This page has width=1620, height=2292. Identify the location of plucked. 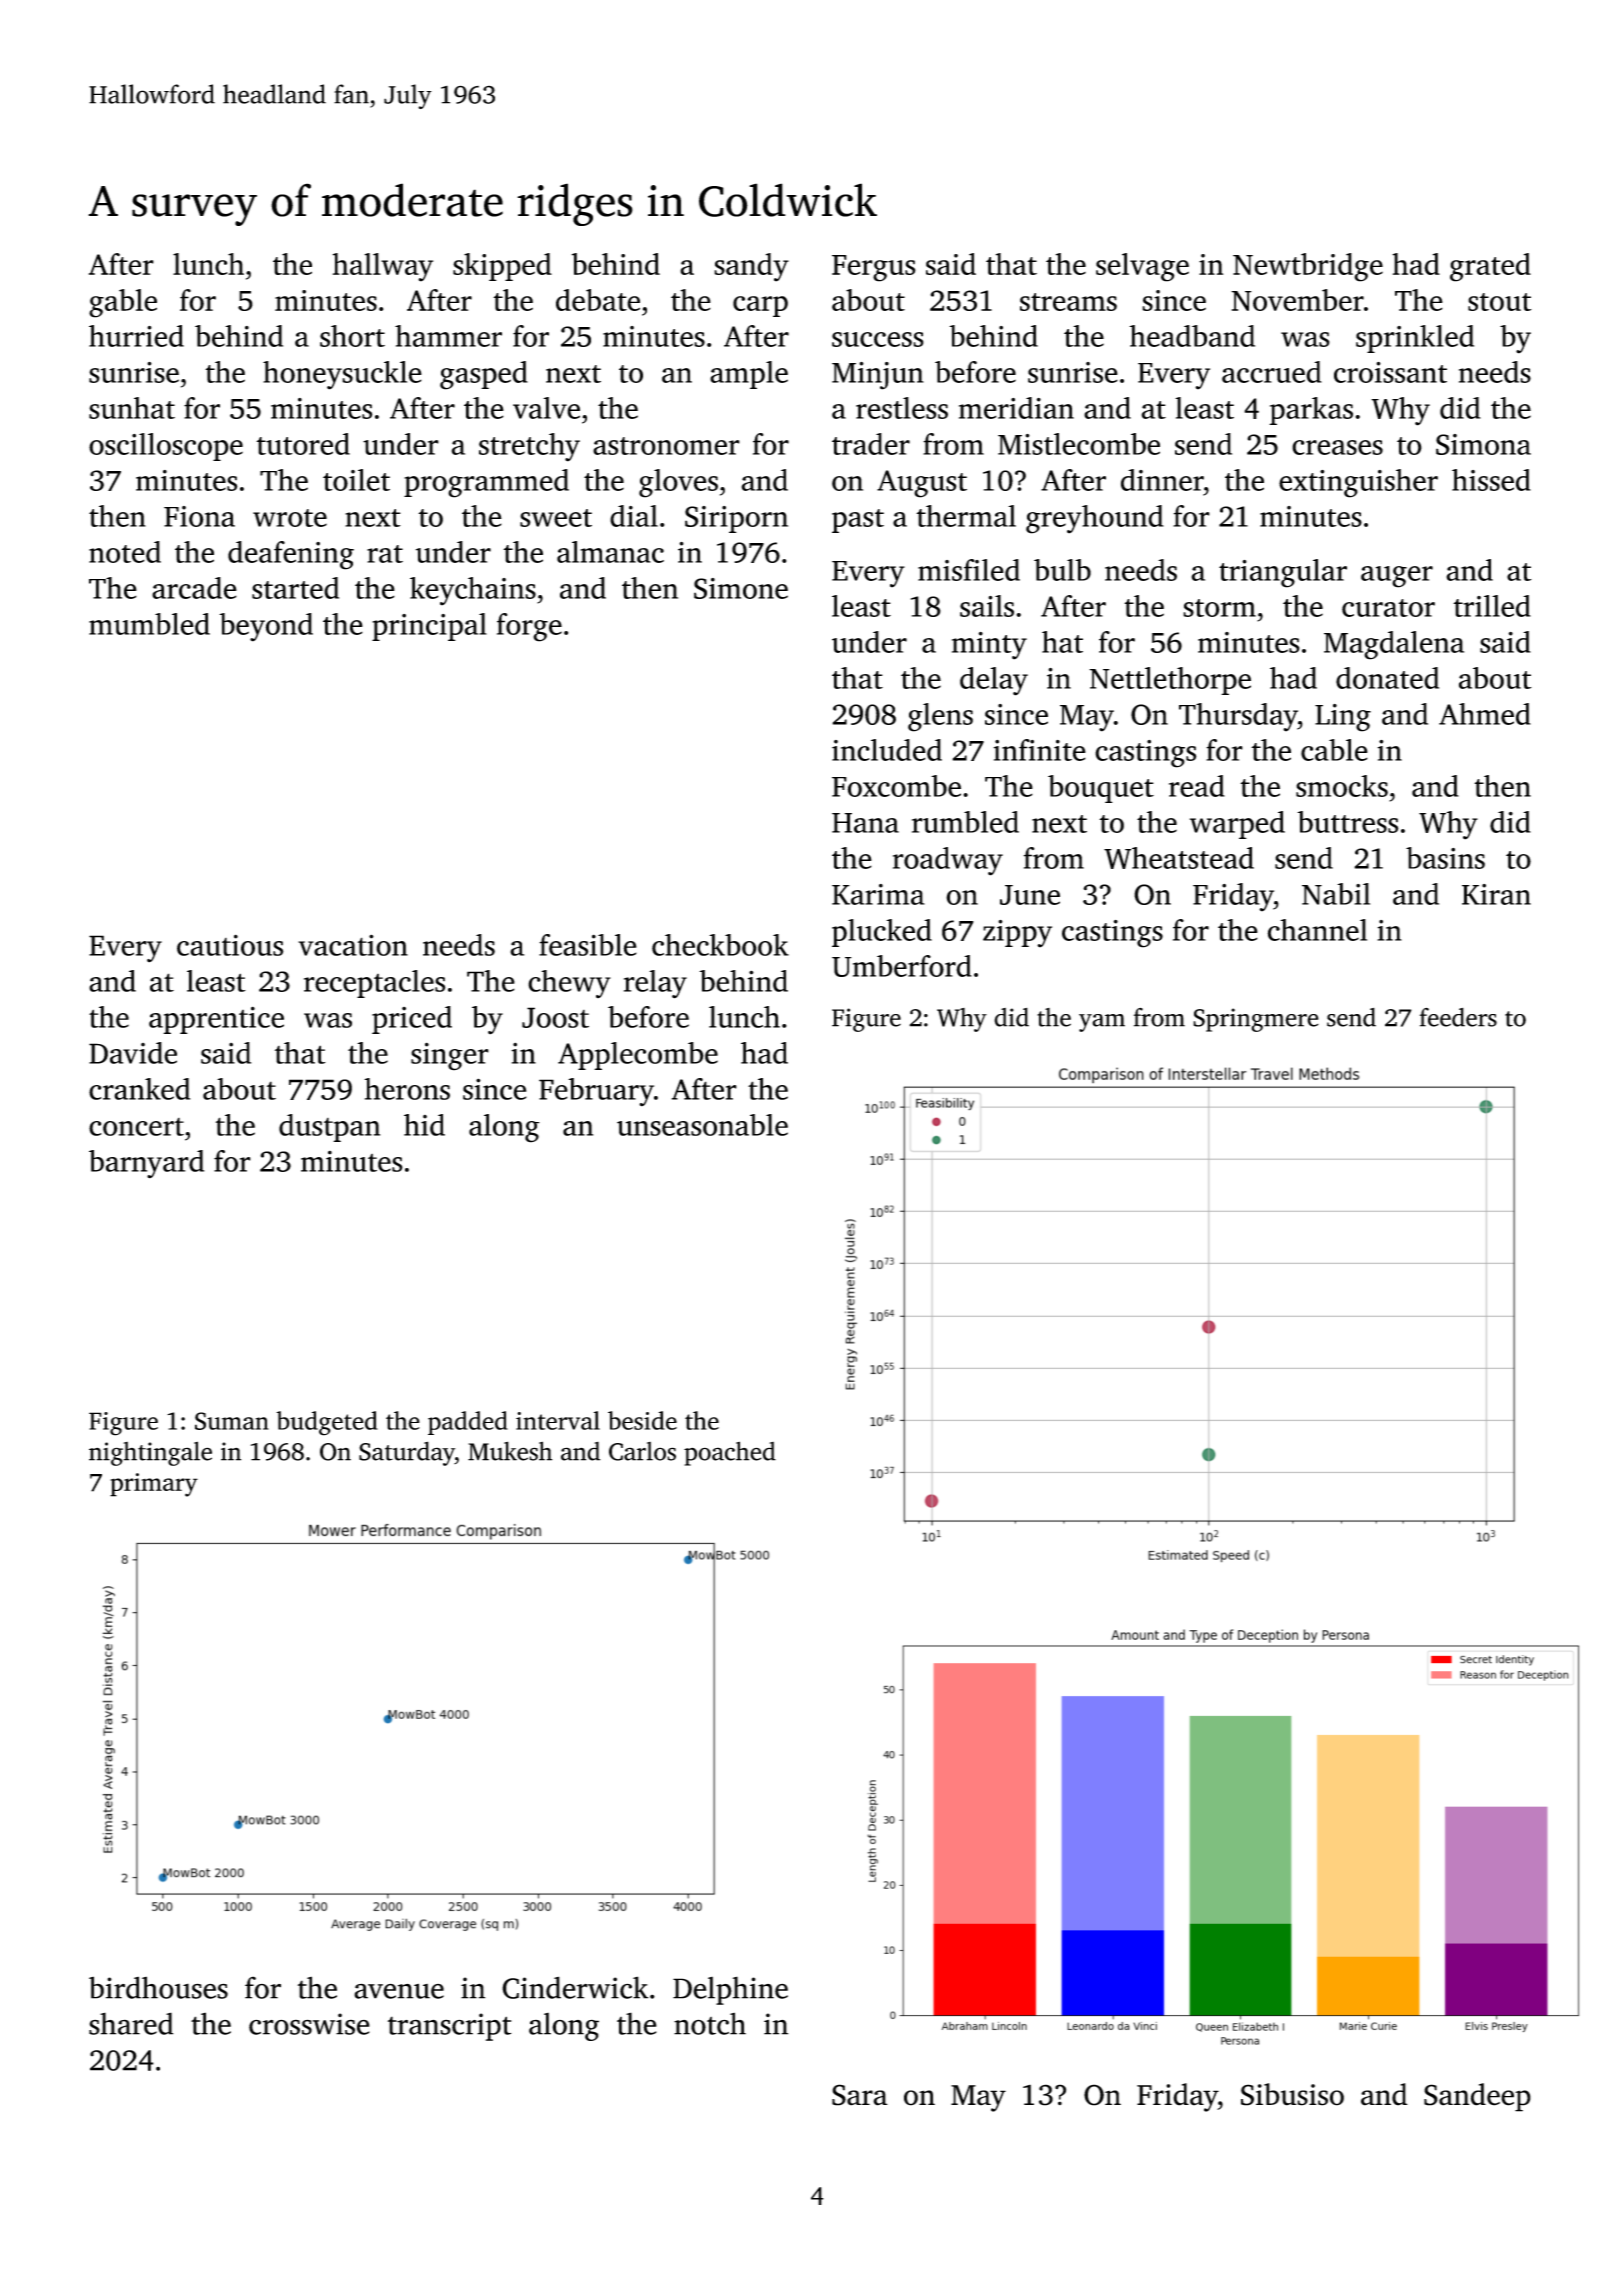
(882, 933).
